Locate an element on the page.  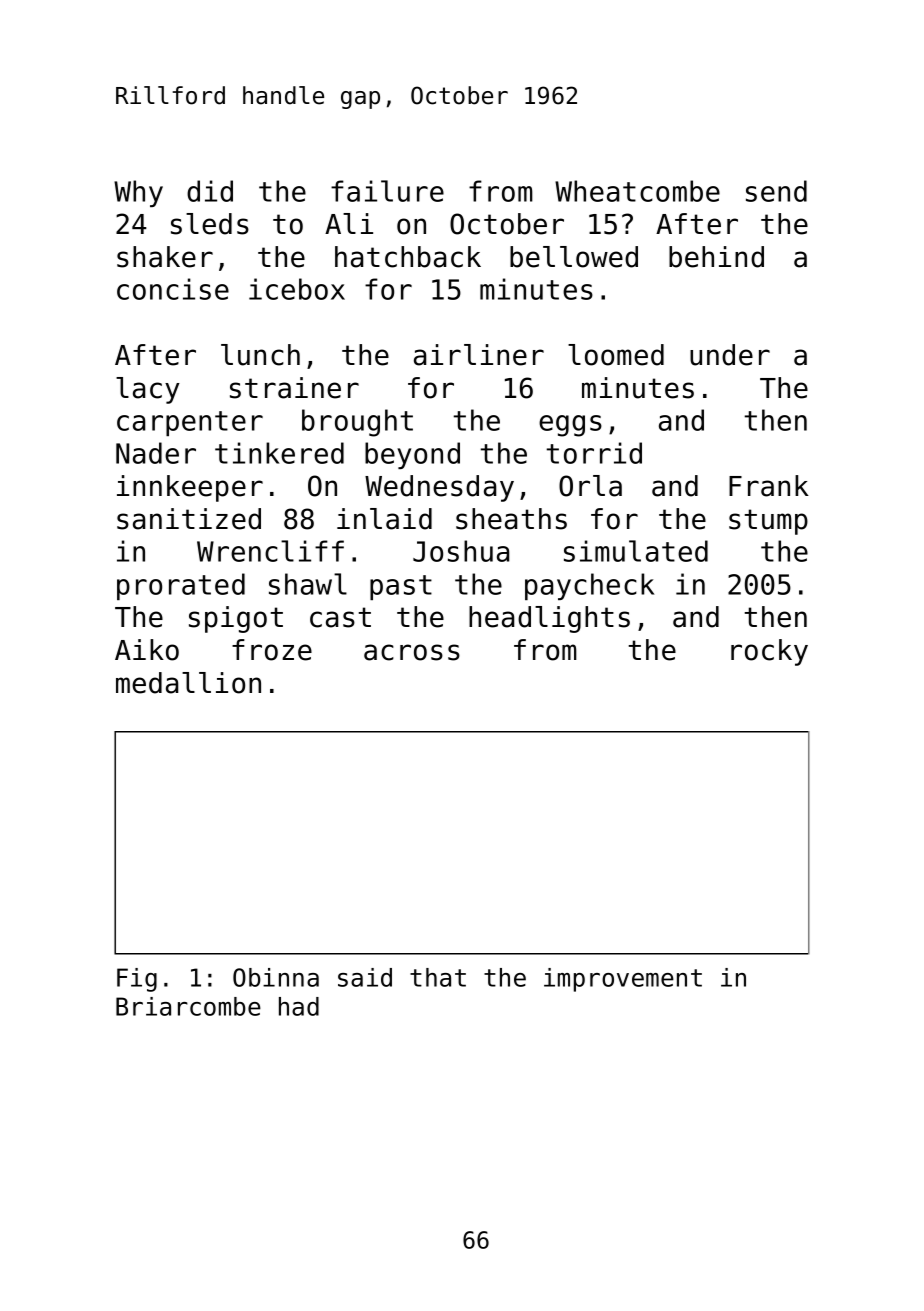
Wednesday is located at coordinates (439, 488).
